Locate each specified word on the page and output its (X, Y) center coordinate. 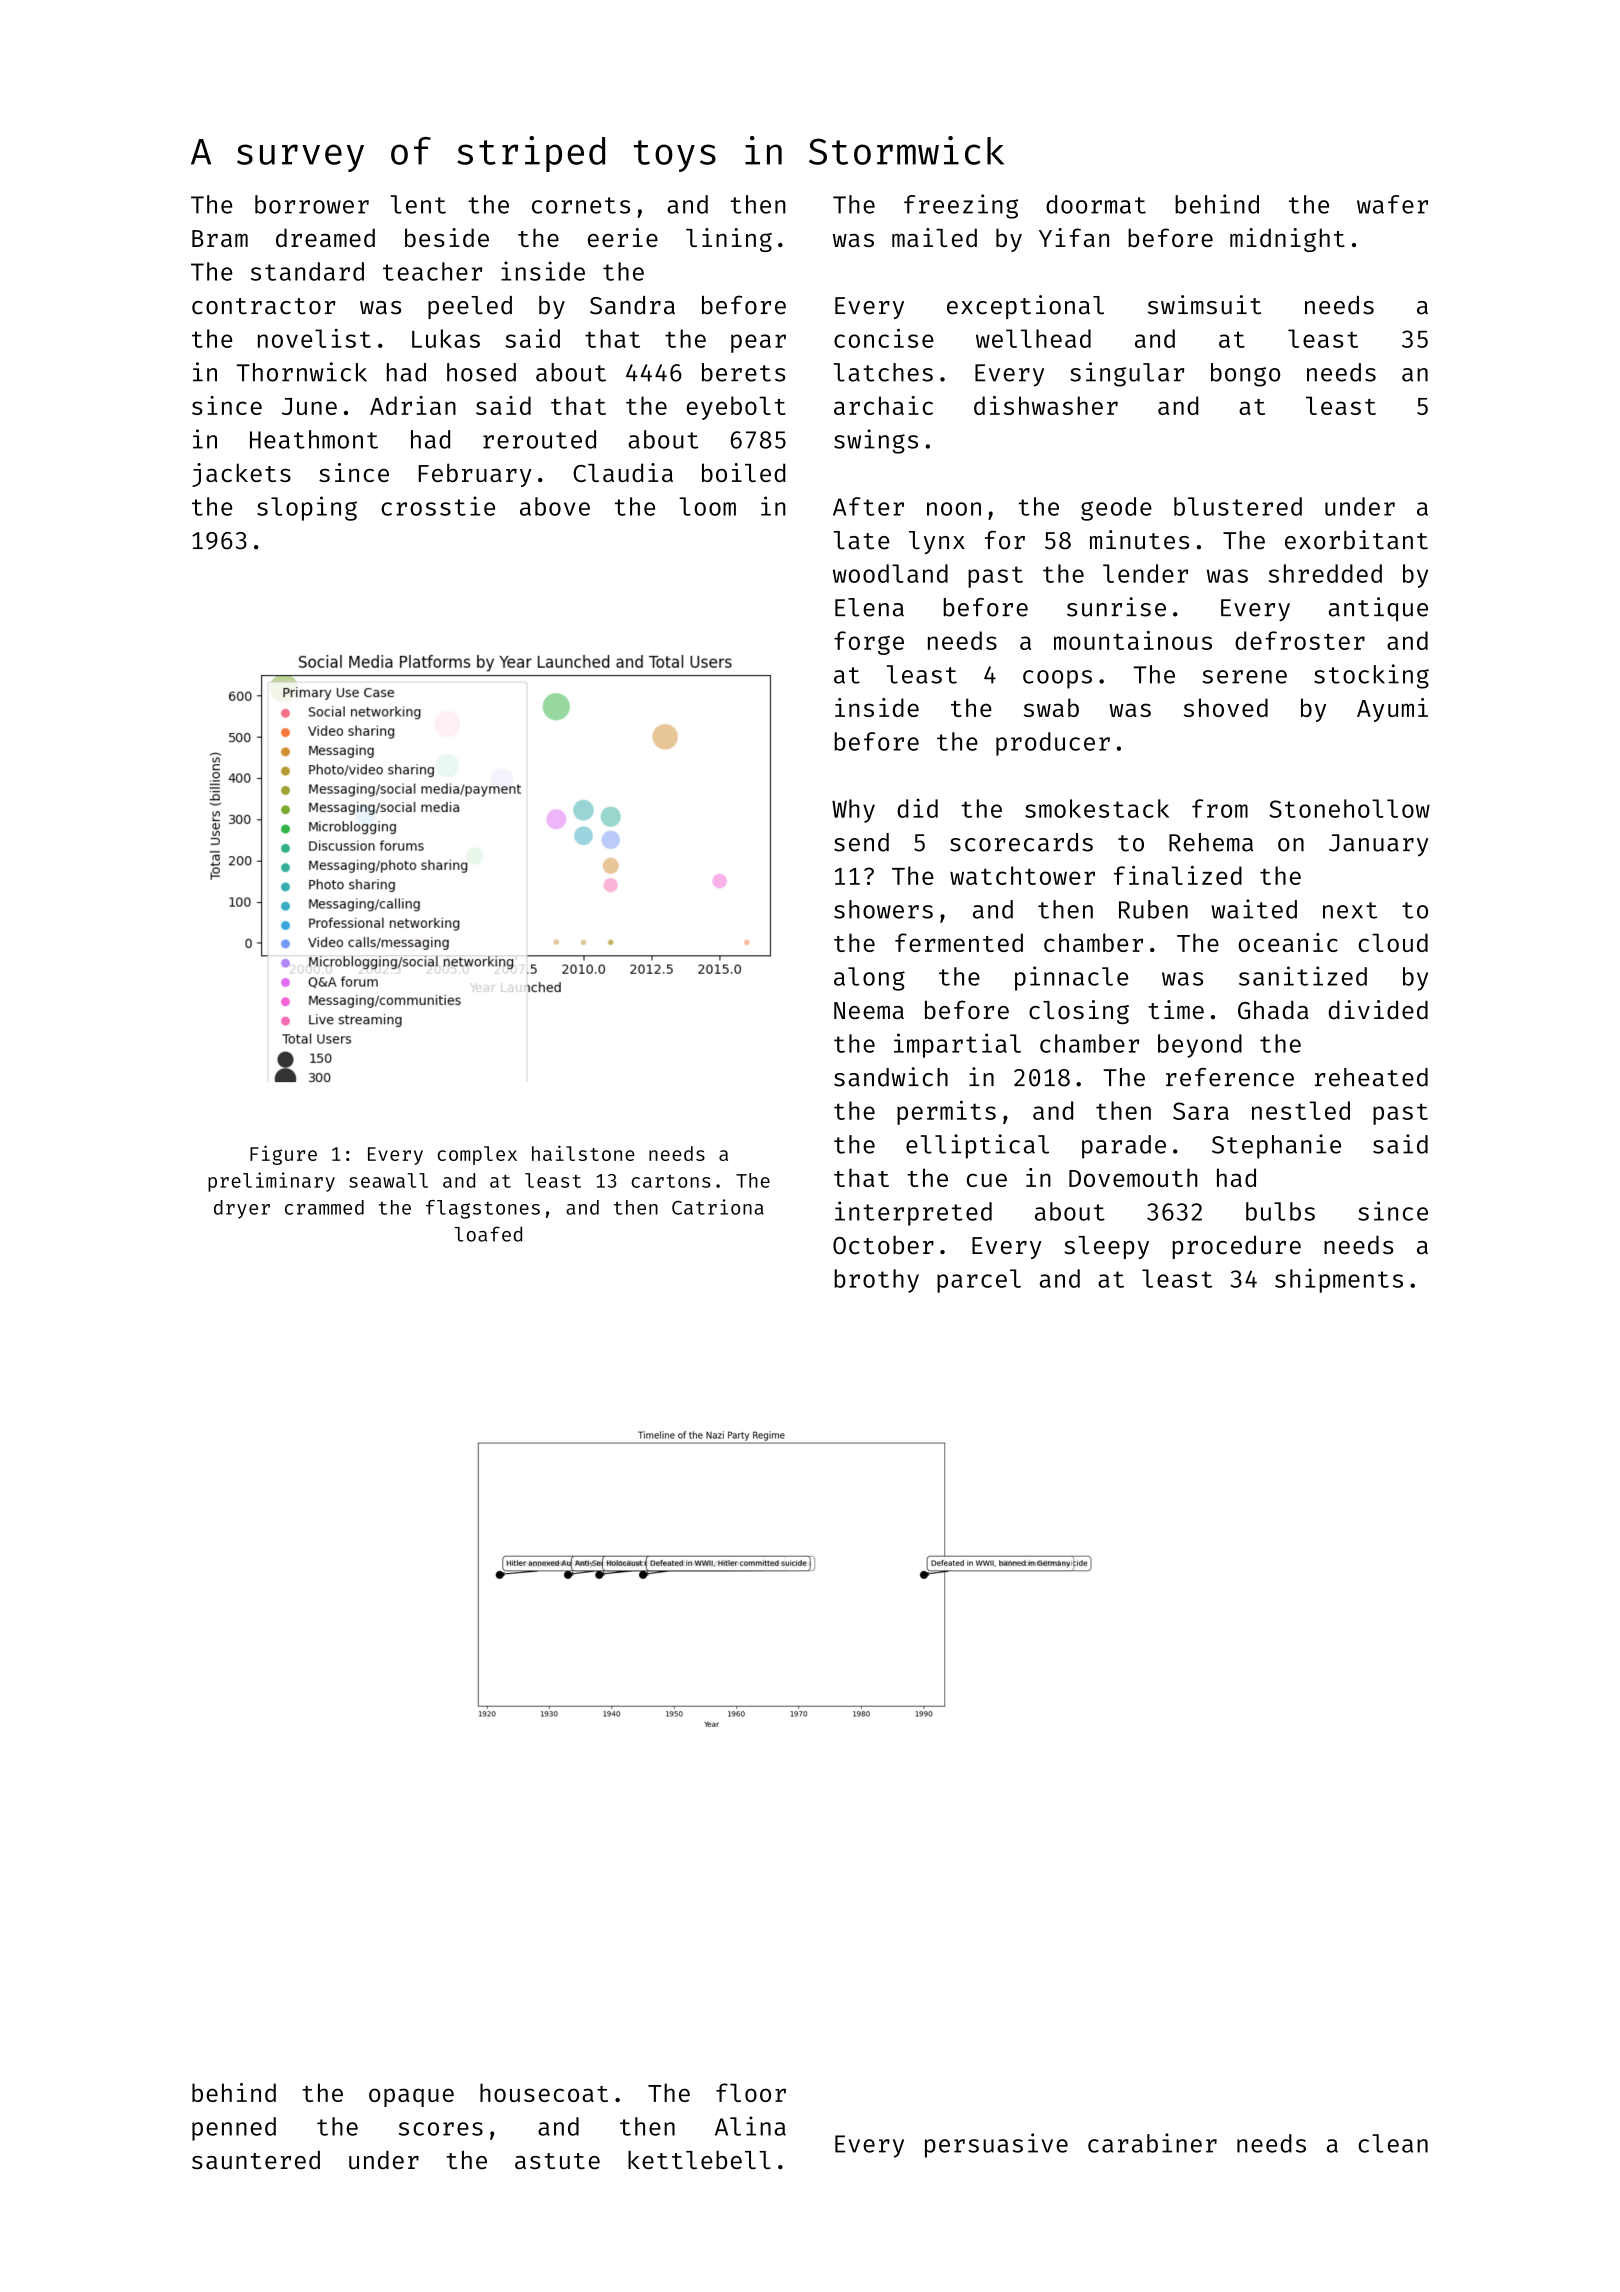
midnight (1287, 240)
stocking (1371, 676)
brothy (877, 1281)
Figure (283, 1155)
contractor (263, 306)
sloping (307, 508)
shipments (1339, 1280)
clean (1393, 2143)
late (861, 540)
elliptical (977, 1146)
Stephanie (1276, 1146)
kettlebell (699, 2160)
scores (441, 2129)
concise (884, 338)
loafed (488, 1234)
